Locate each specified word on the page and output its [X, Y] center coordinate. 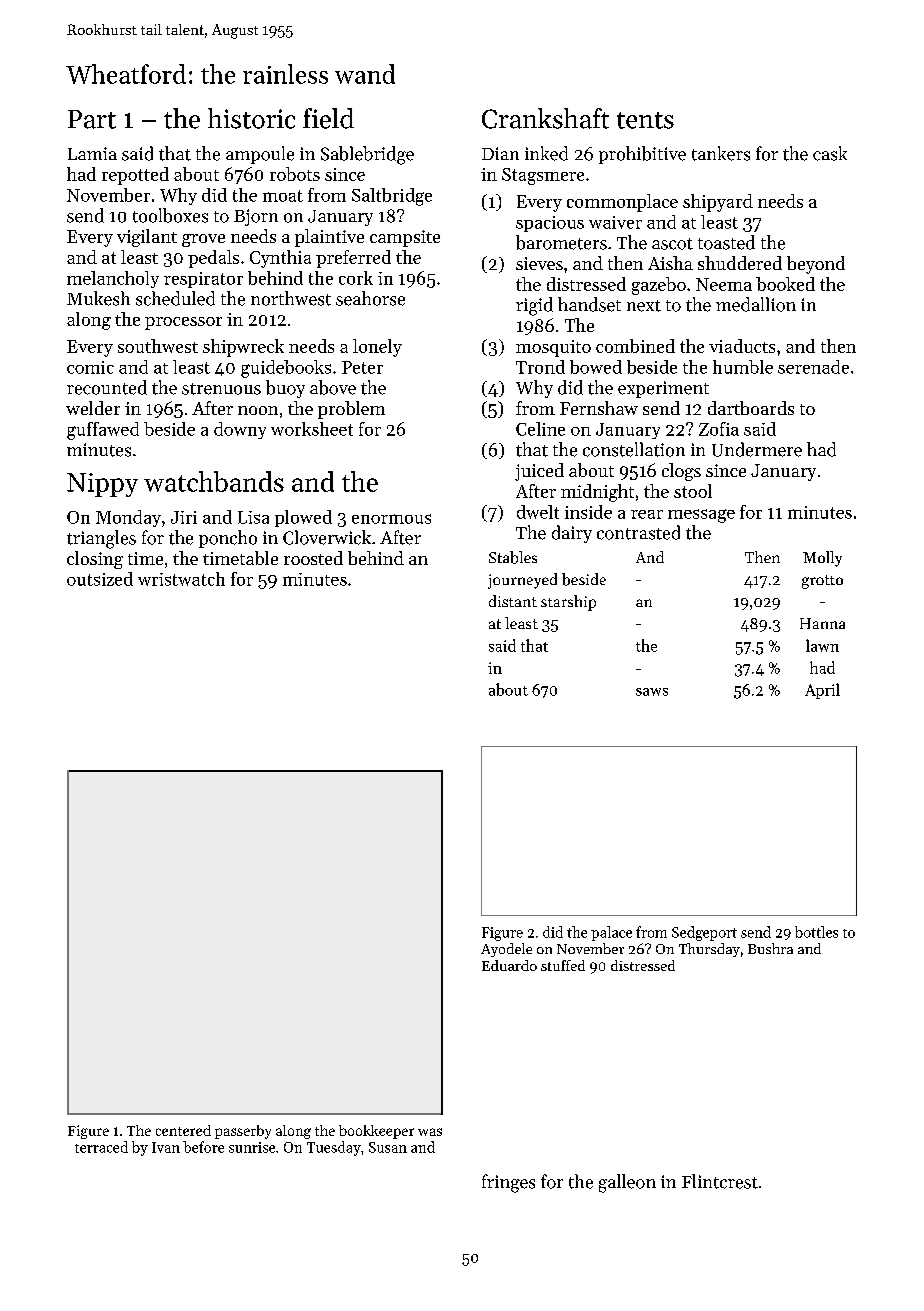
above [333, 387]
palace [611, 933]
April [822, 691]
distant [513, 601]
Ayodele [506, 950]
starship [568, 603]
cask [830, 153]
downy [240, 430]
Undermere [757, 449]
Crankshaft [545, 118]
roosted [313, 558]
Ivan [166, 1147]
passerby [243, 1132]
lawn [822, 645]
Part [92, 119]
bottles [816, 932]
